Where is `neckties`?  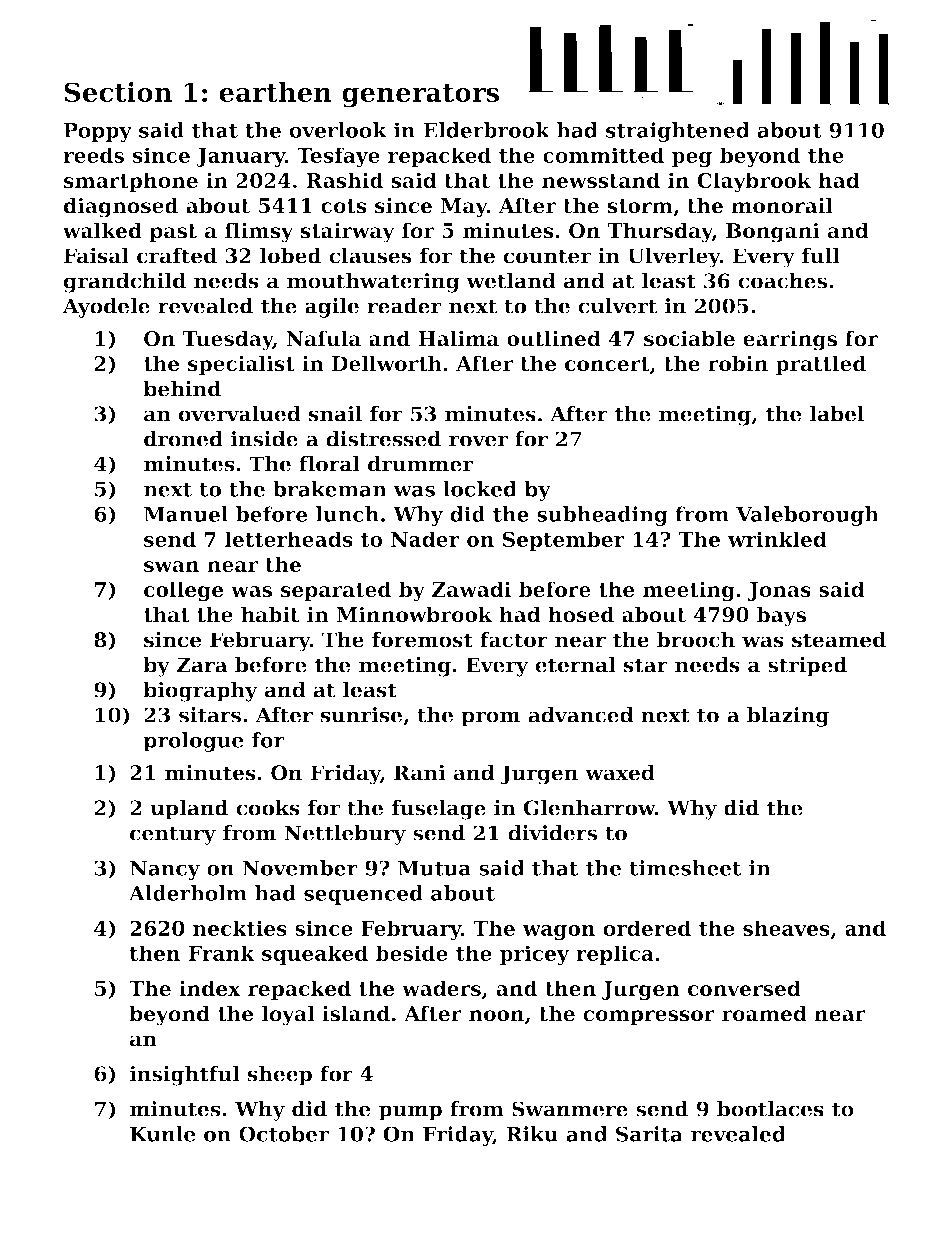 neckties is located at coordinates (240, 928).
